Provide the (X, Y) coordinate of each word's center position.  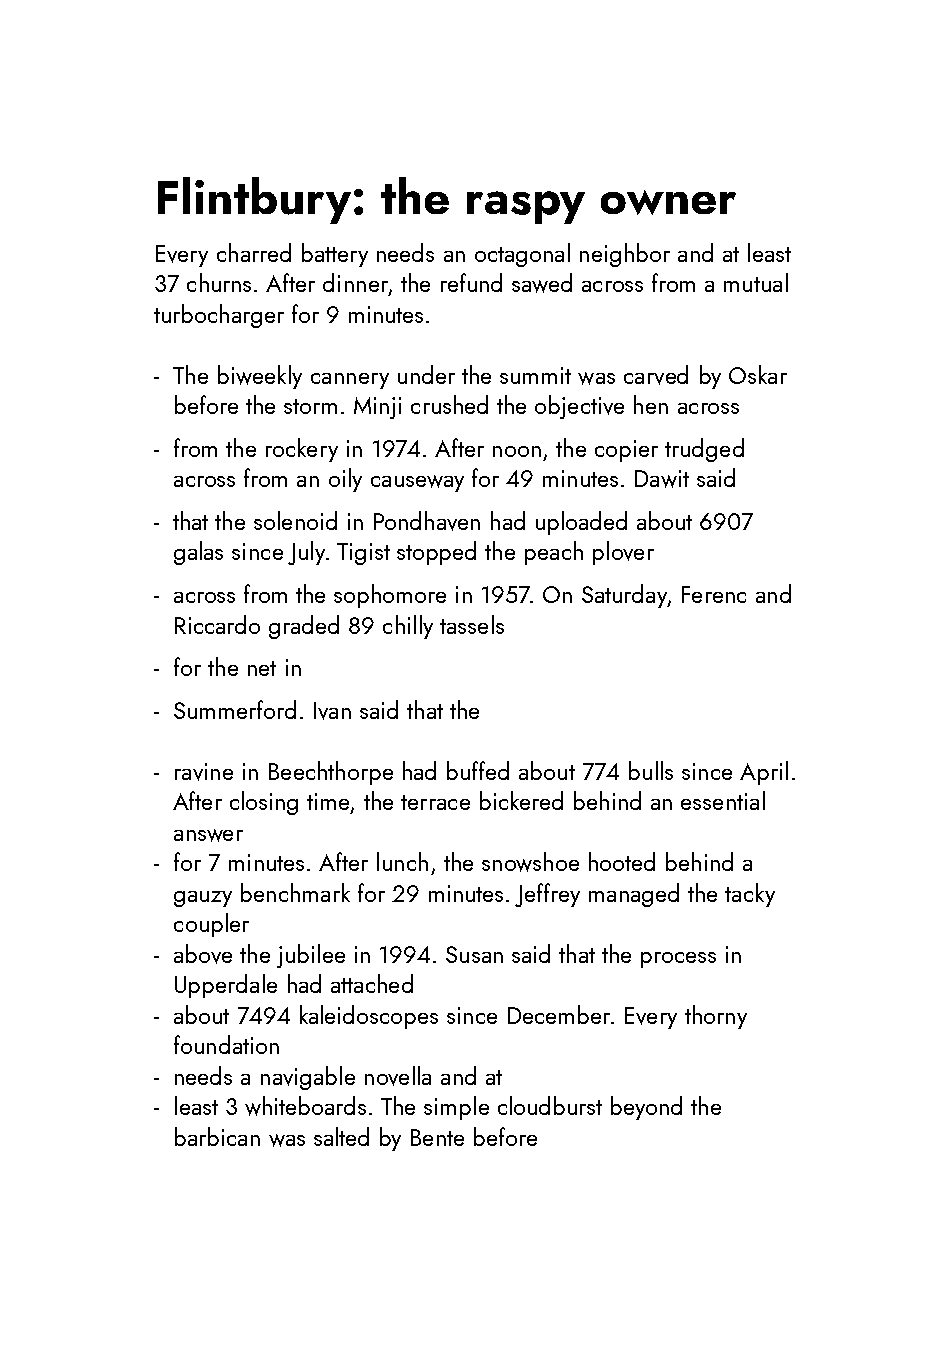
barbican (217, 1136)
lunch (402, 861)
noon (517, 451)
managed (634, 895)
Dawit (662, 479)
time (328, 801)
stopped (436, 553)
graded (304, 627)
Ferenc (714, 594)
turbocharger (219, 316)
